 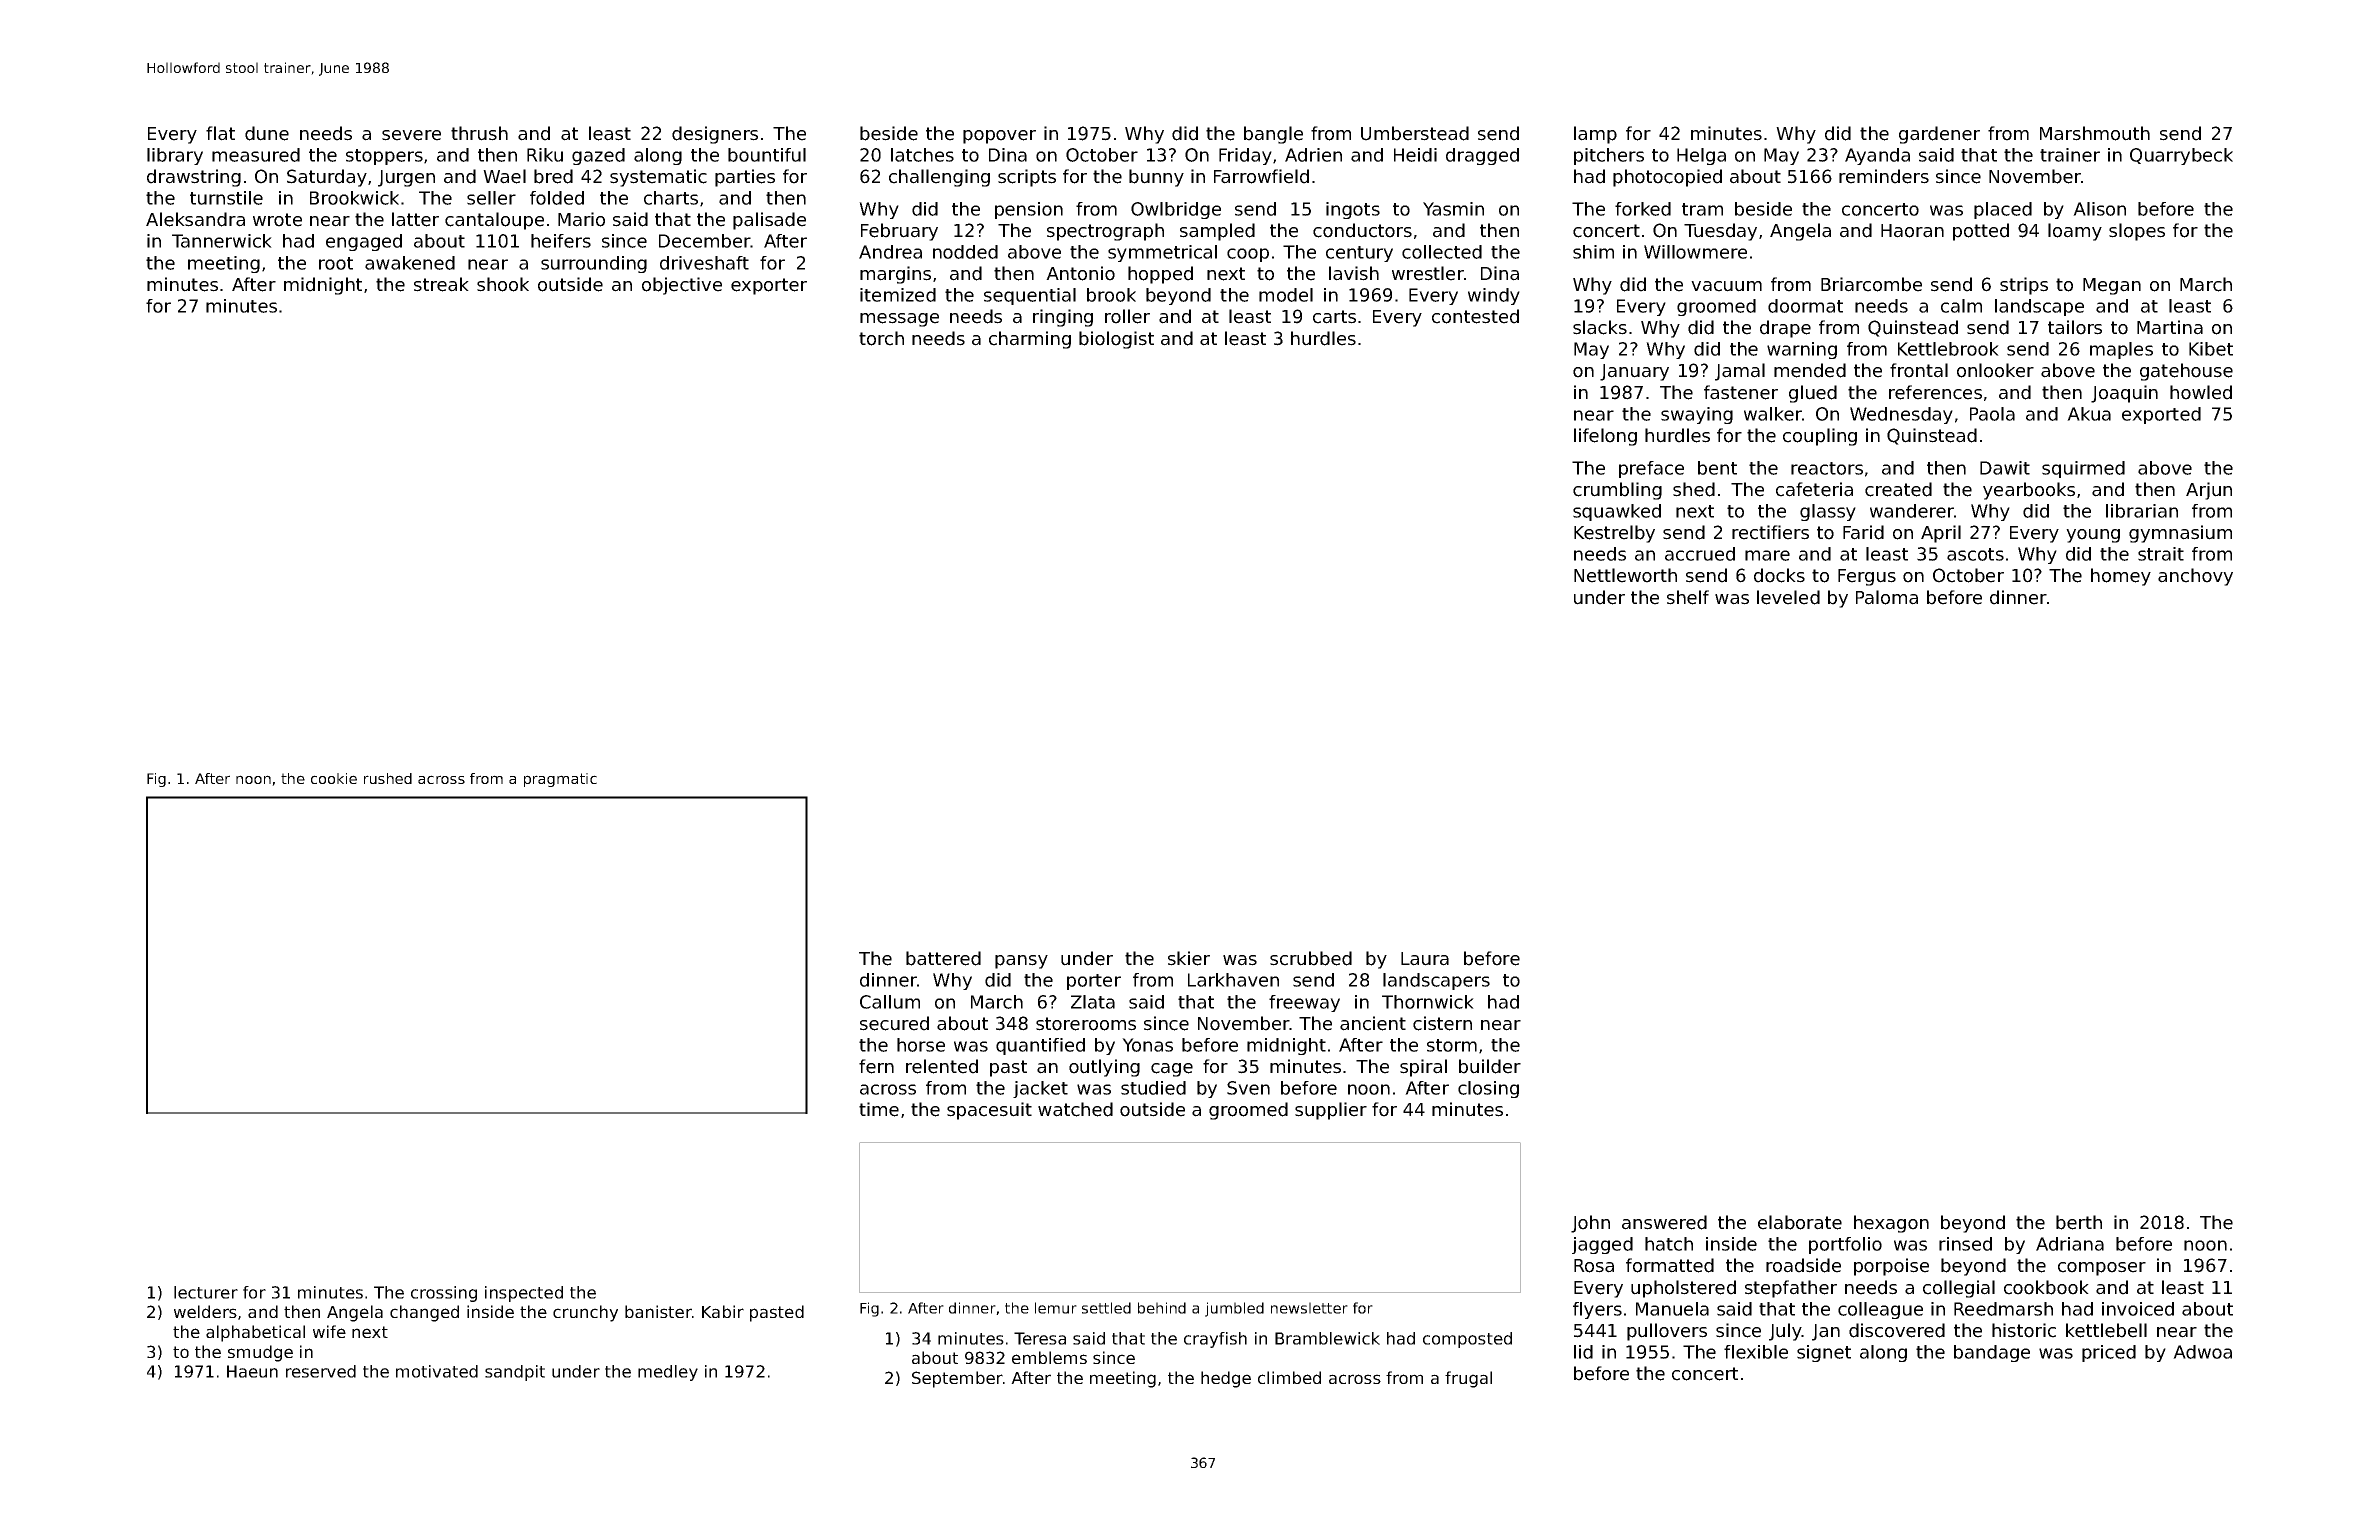 What do you see at coordinates (943, 958) in the document?
I see `battered` at bounding box center [943, 958].
